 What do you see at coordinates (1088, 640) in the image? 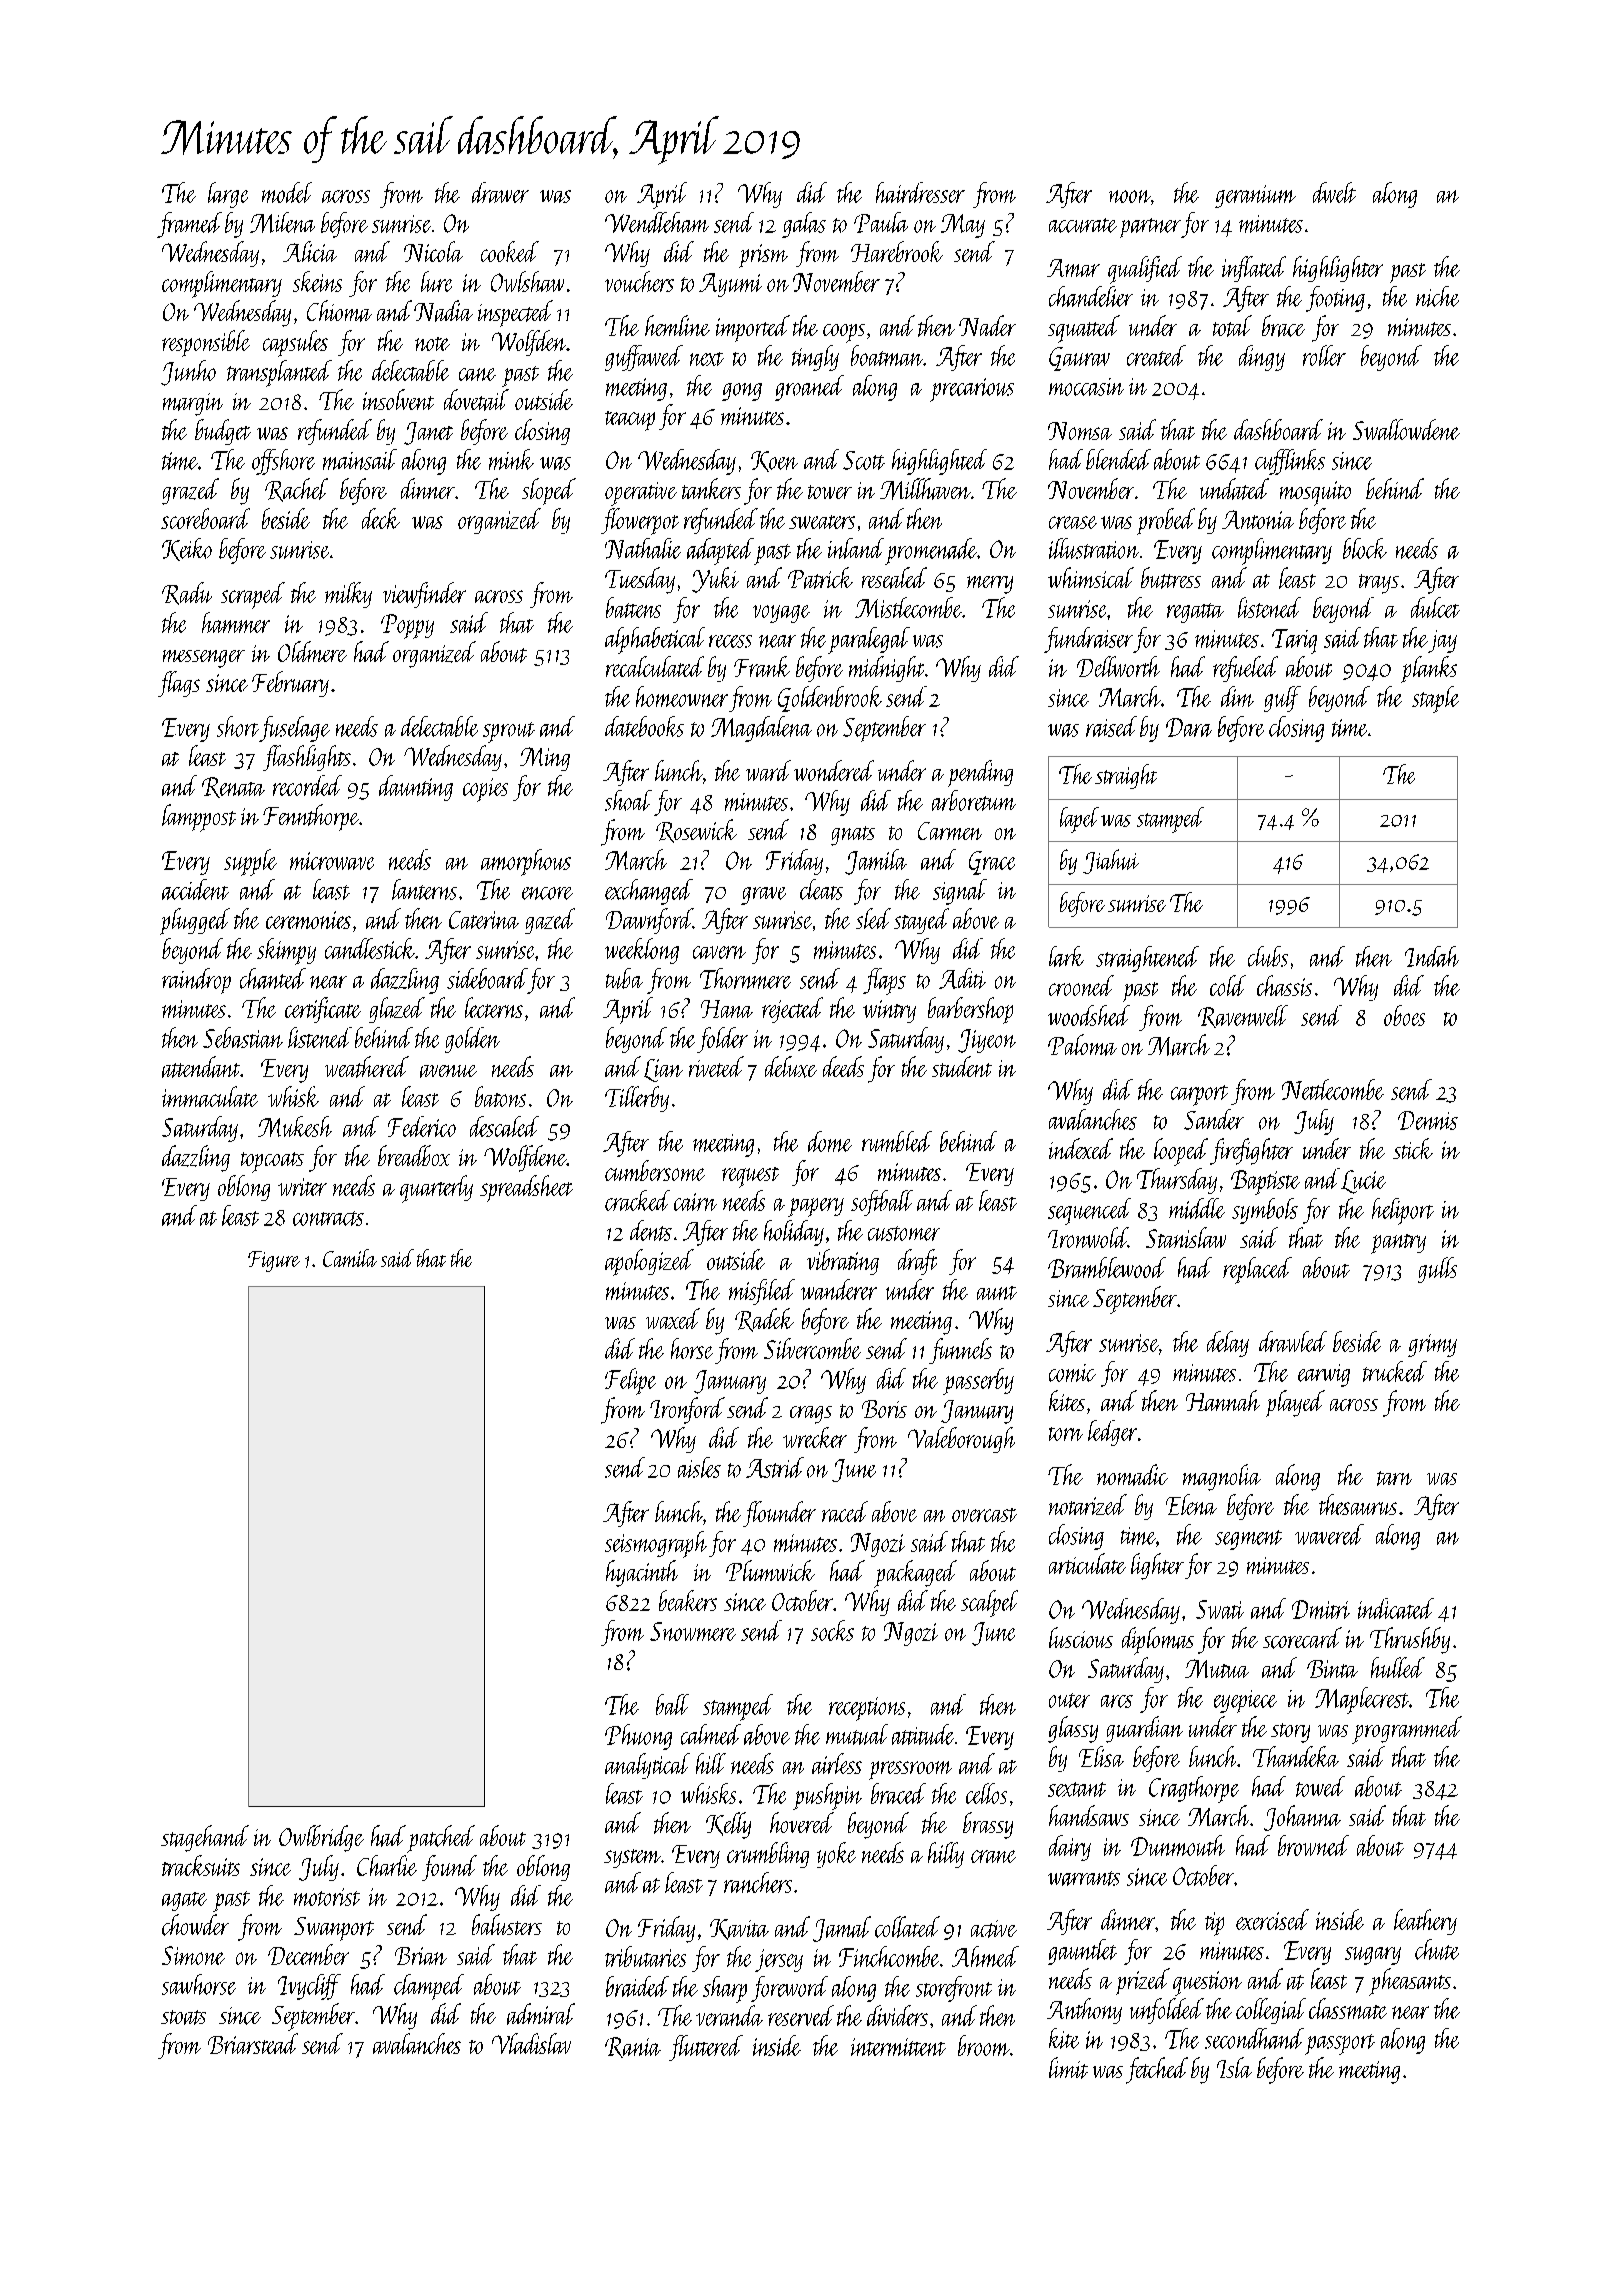
I see `fundraiser` at bounding box center [1088, 640].
